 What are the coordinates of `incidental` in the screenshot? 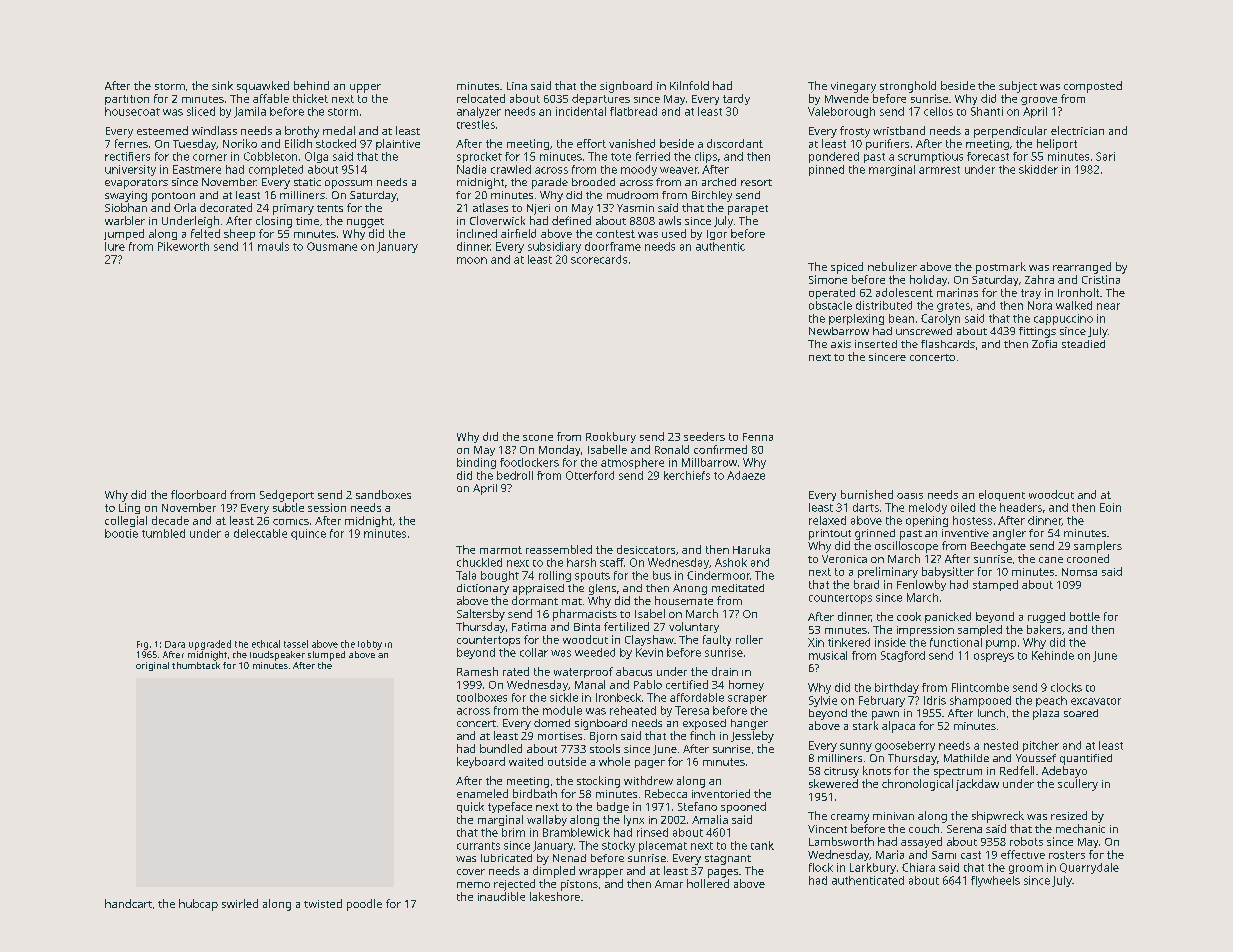 It's located at (581, 111).
